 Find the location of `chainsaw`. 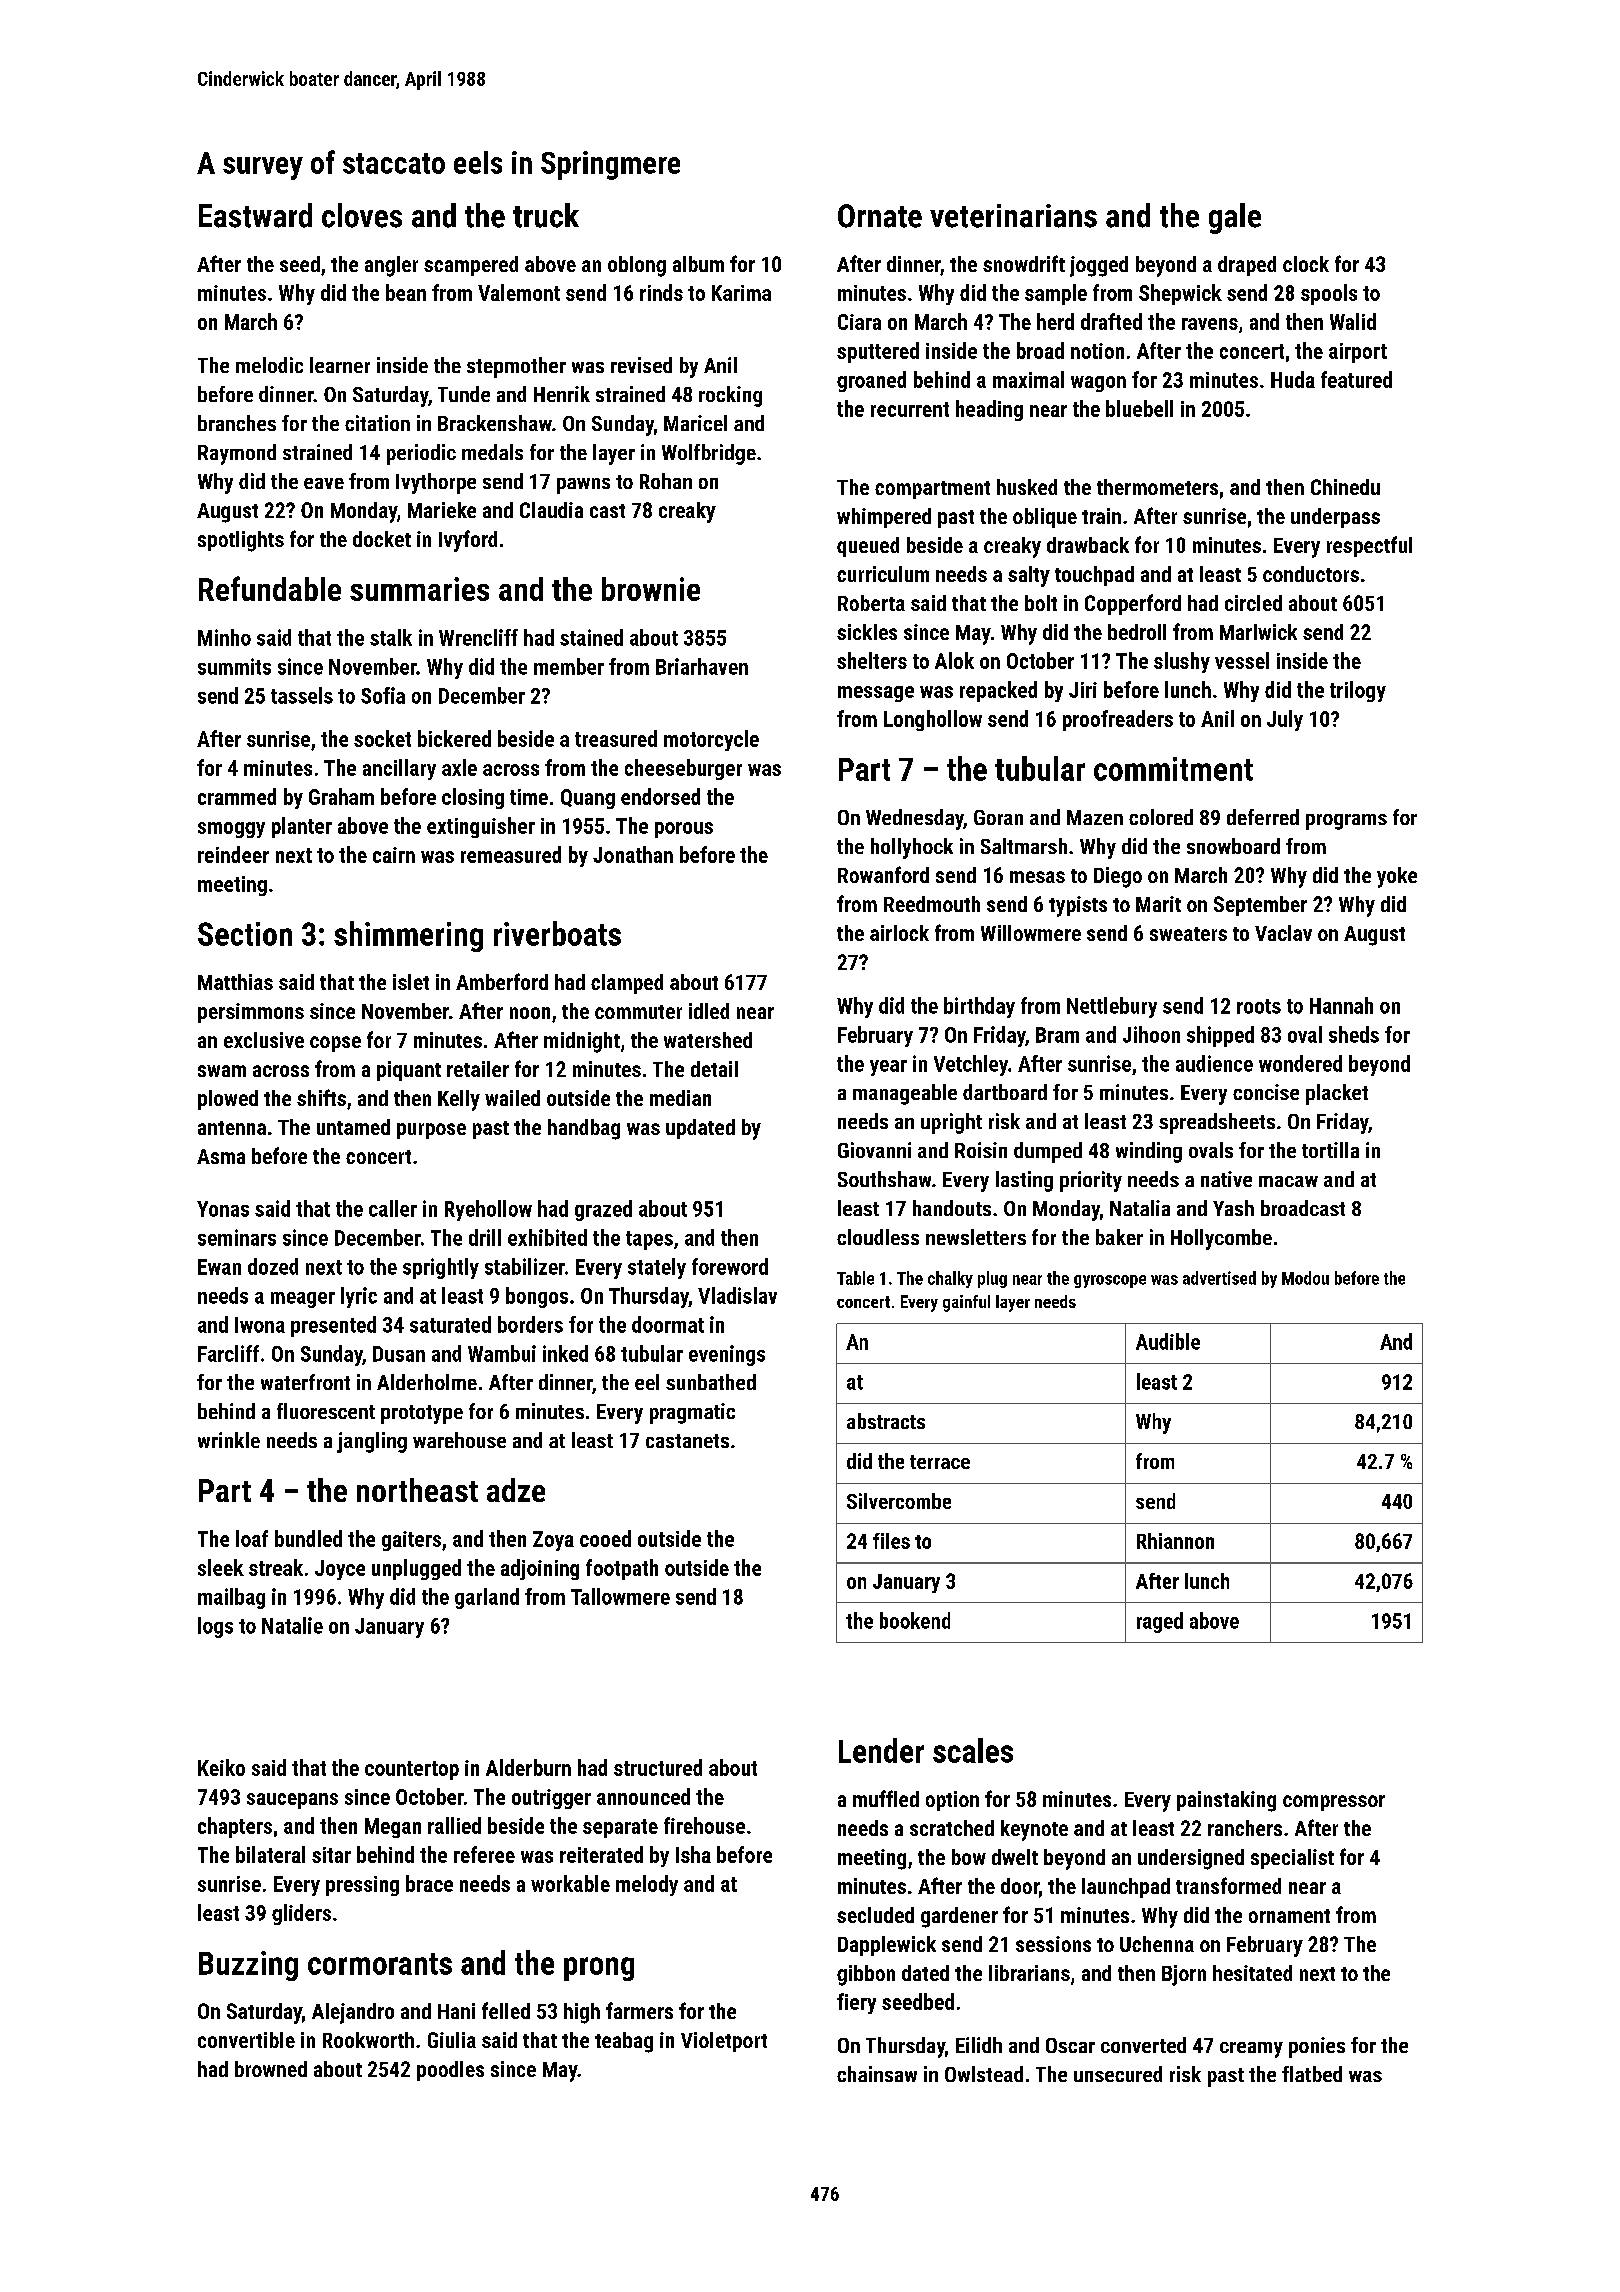

chainsaw is located at coordinates (877, 2074).
